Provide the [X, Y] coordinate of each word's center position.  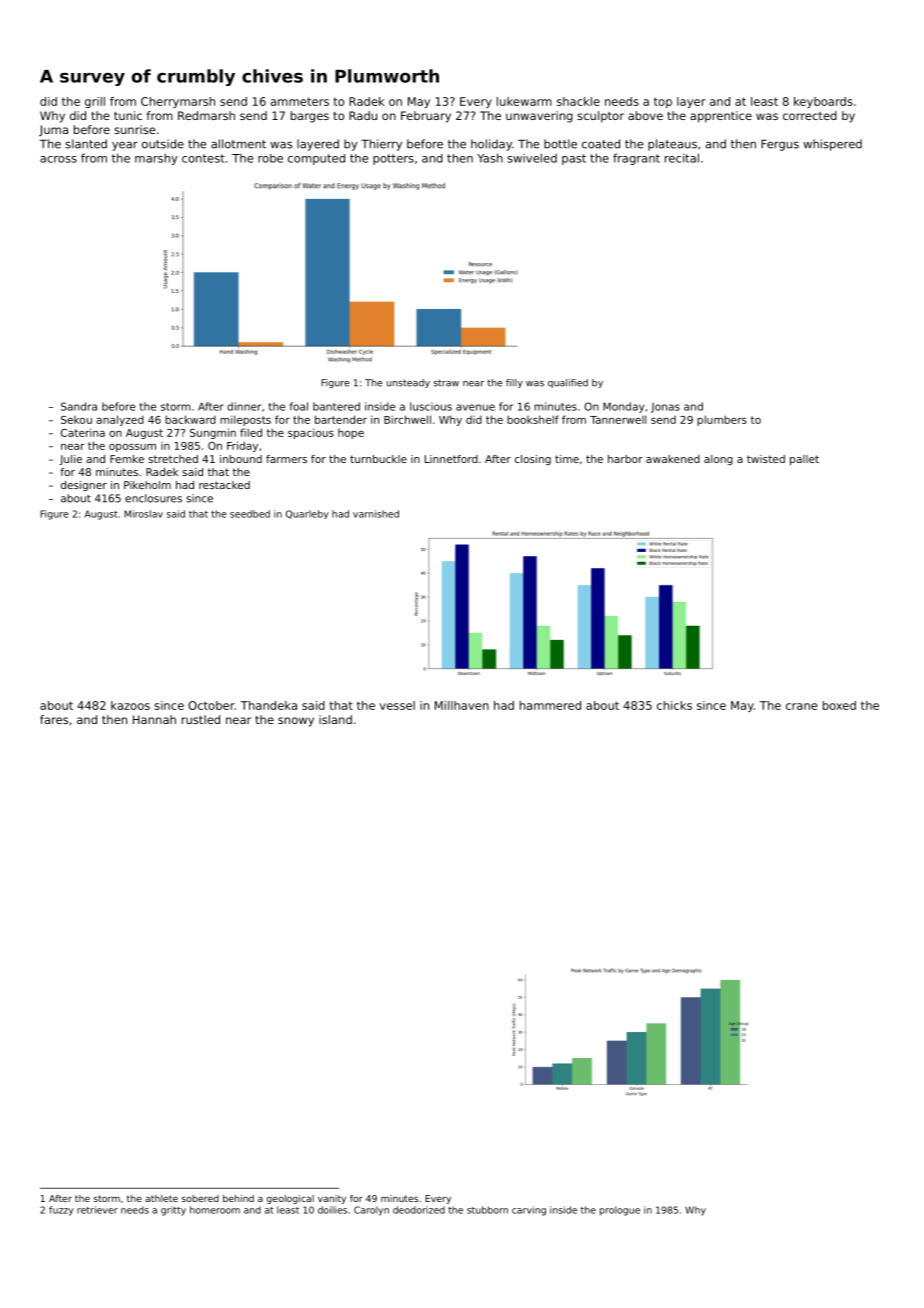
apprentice [721, 117]
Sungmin [213, 433]
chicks [674, 705]
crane [801, 706]
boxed [839, 705]
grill [95, 102]
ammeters [300, 101]
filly [514, 383]
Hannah [154, 719]
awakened [673, 459]
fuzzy [61, 1211]
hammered [550, 705]
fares [54, 719]
